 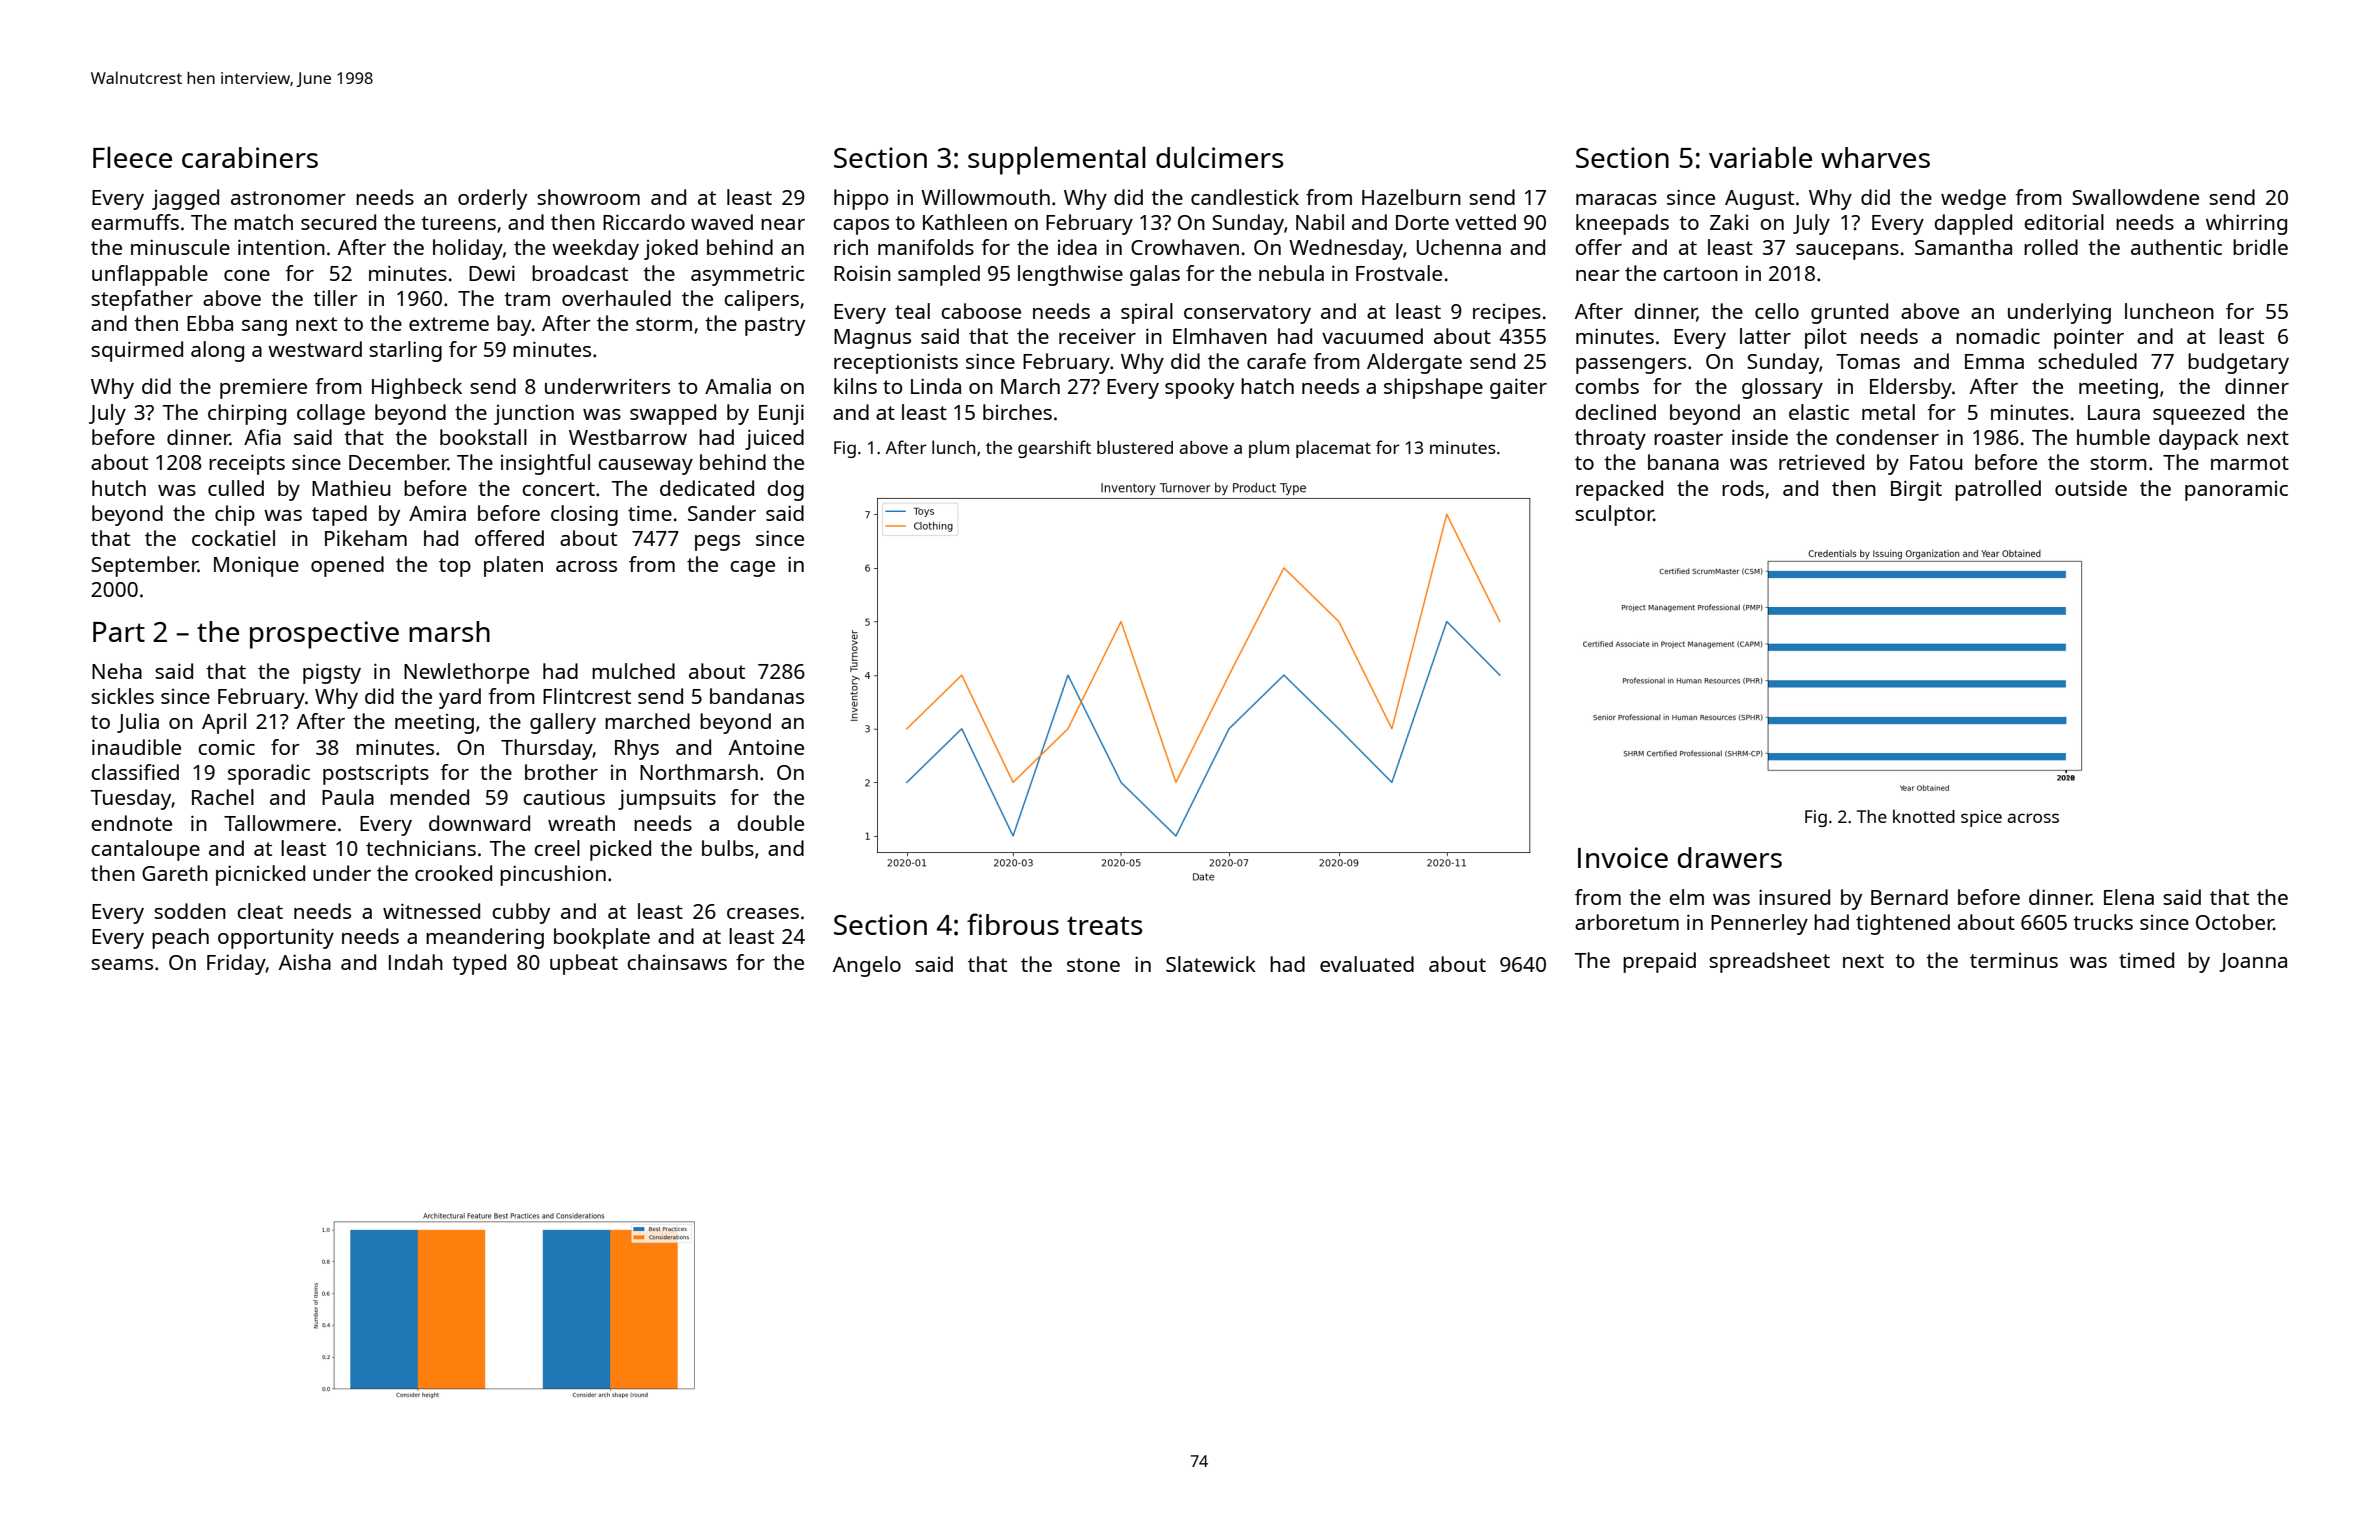 What do you see at coordinates (1924, 816) in the screenshot?
I see `knotted` at bounding box center [1924, 816].
